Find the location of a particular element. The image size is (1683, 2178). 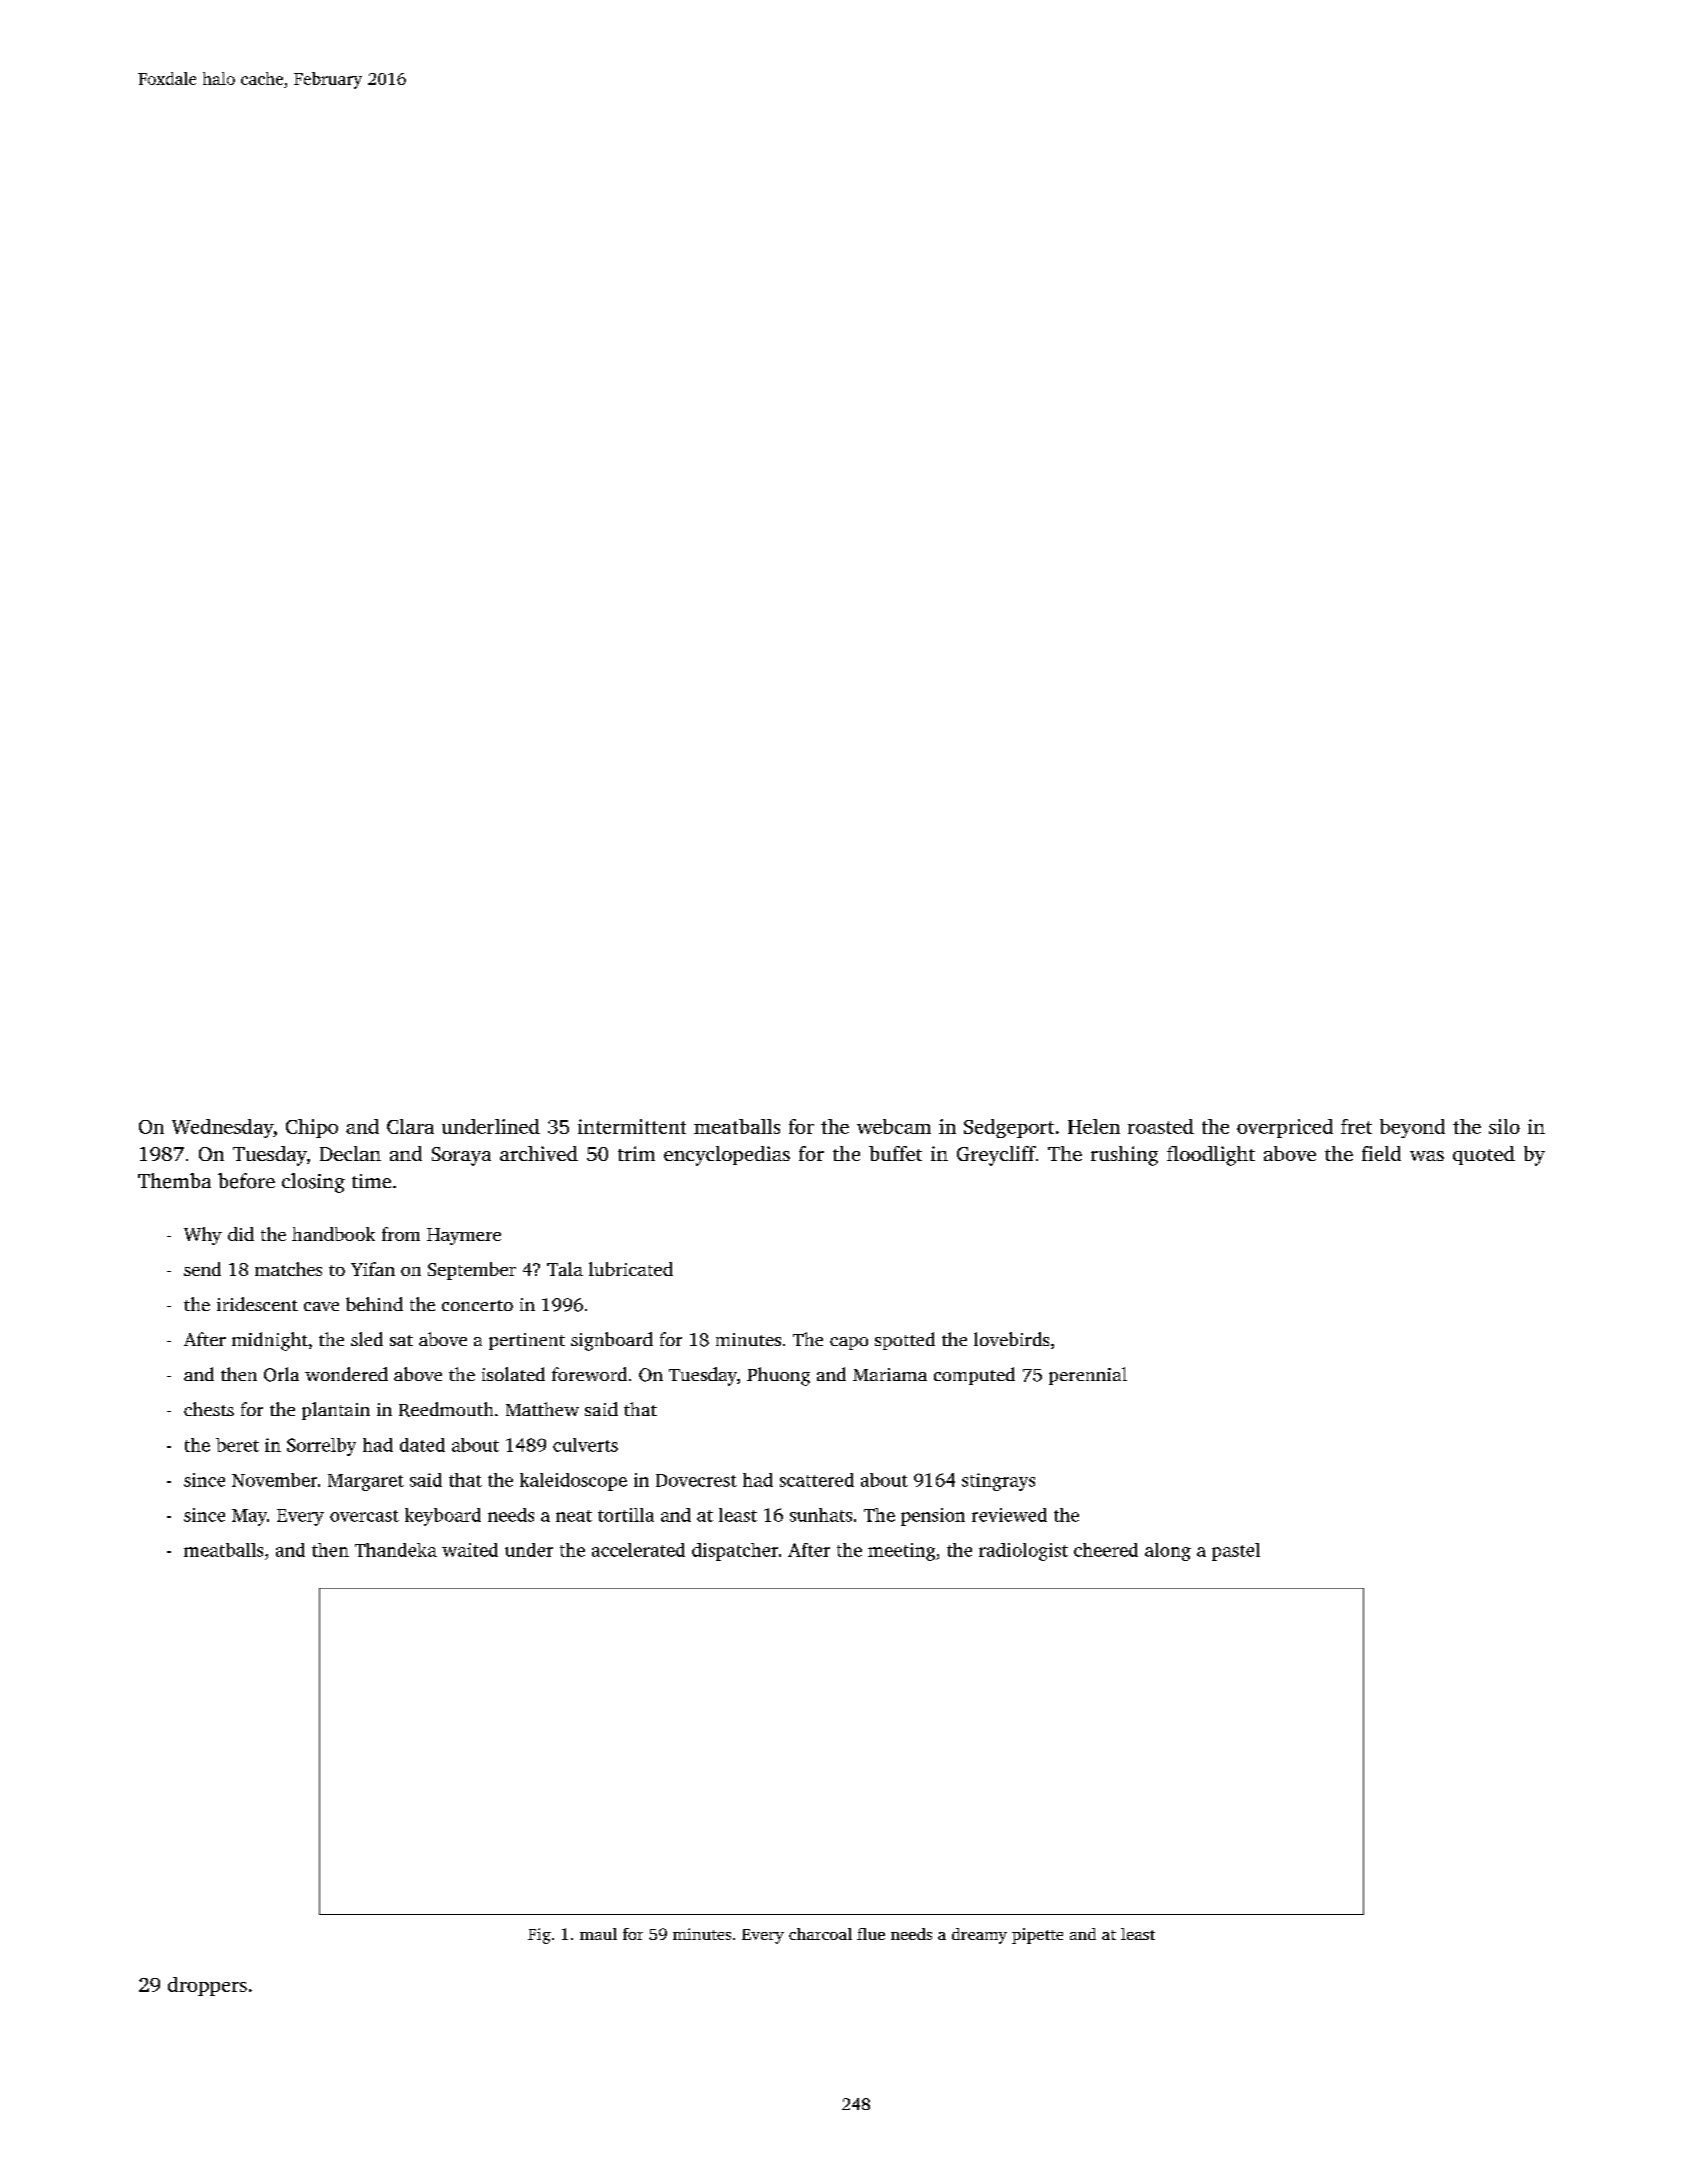

pipette is located at coordinates (1037, 1936).
